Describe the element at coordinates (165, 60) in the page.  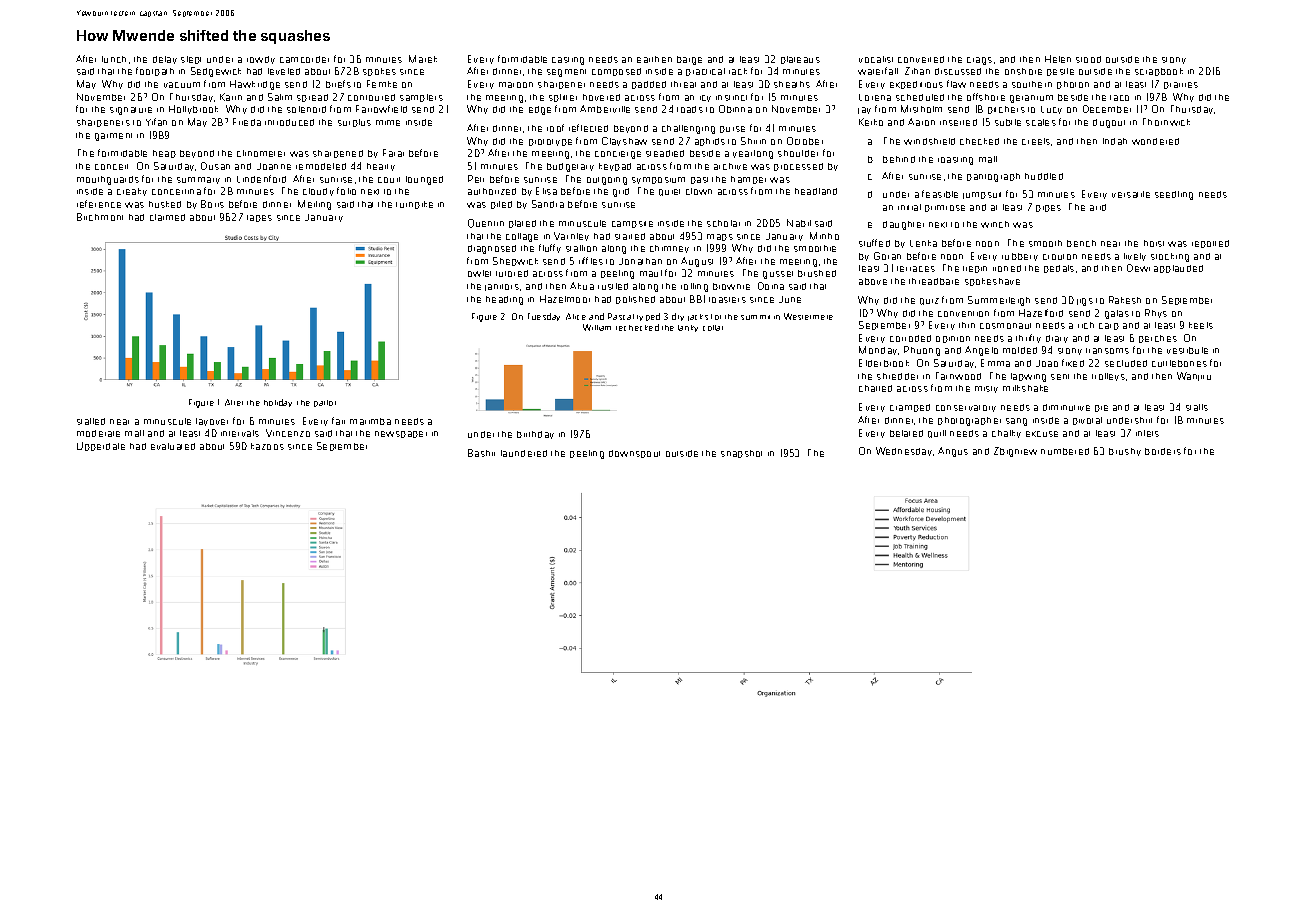
I see `delay` at that location.
